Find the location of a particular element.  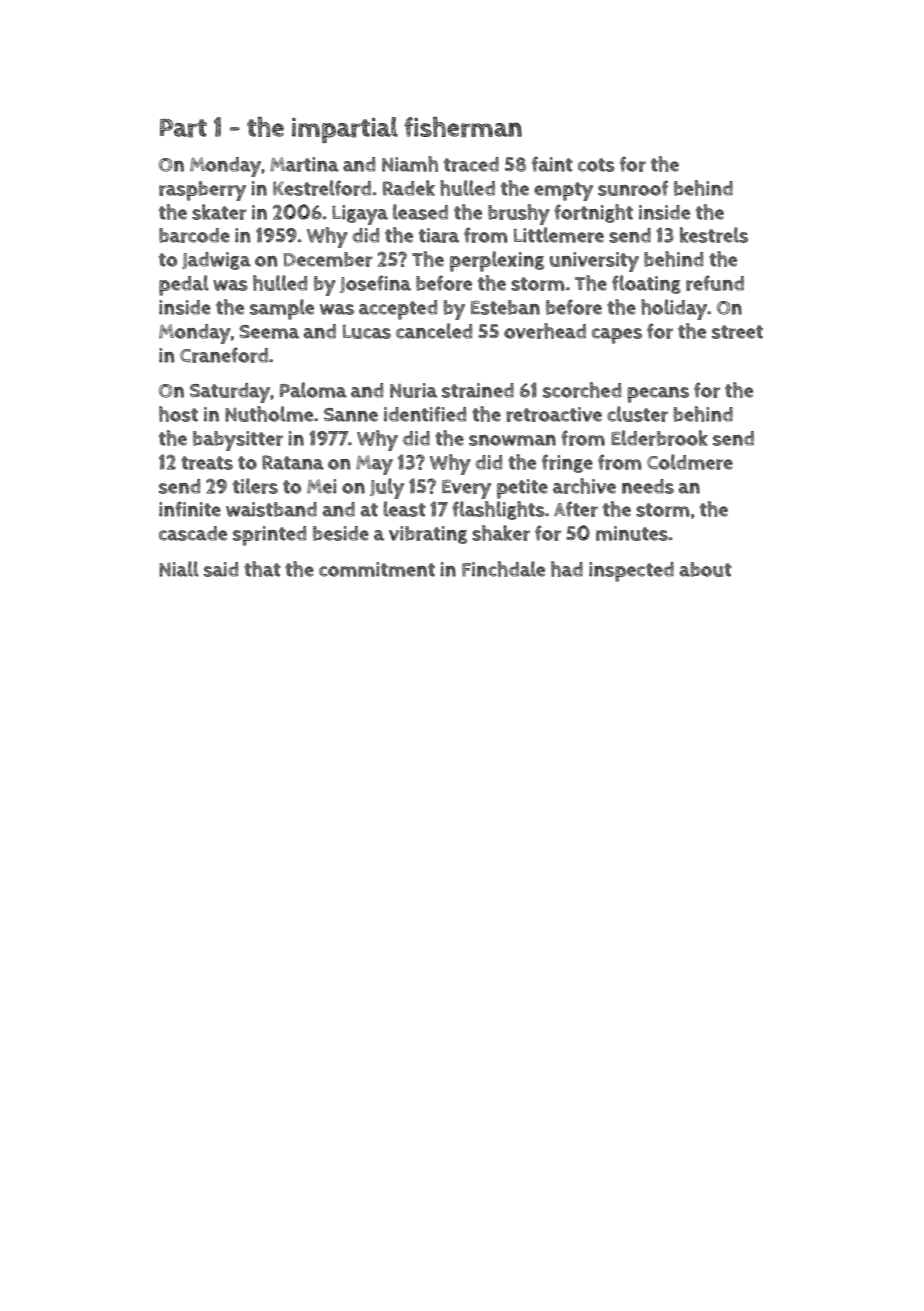

pedal is located at coordinates (184, 285).
